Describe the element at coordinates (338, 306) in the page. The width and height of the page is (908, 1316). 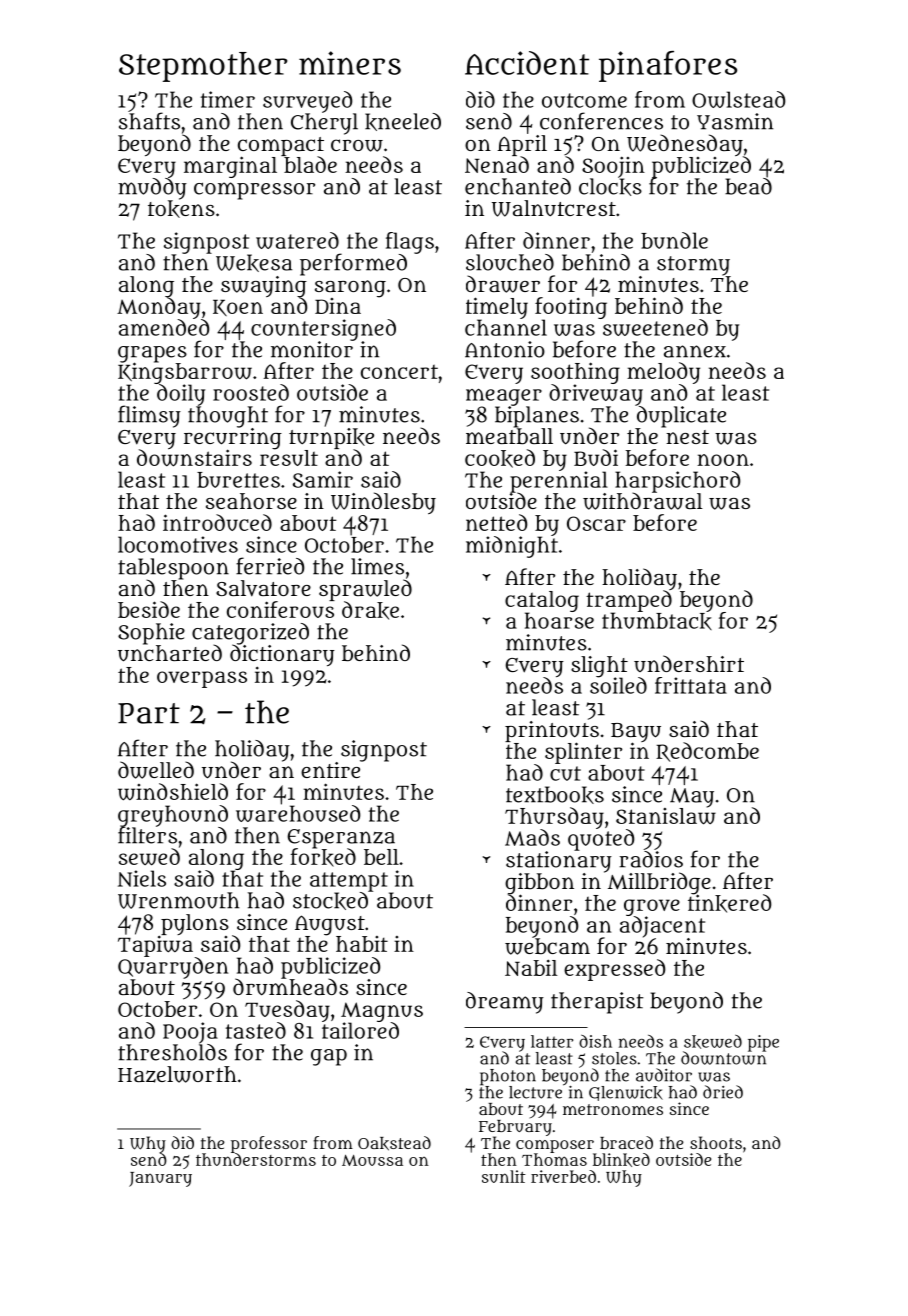
I see `Dina` at that location.
